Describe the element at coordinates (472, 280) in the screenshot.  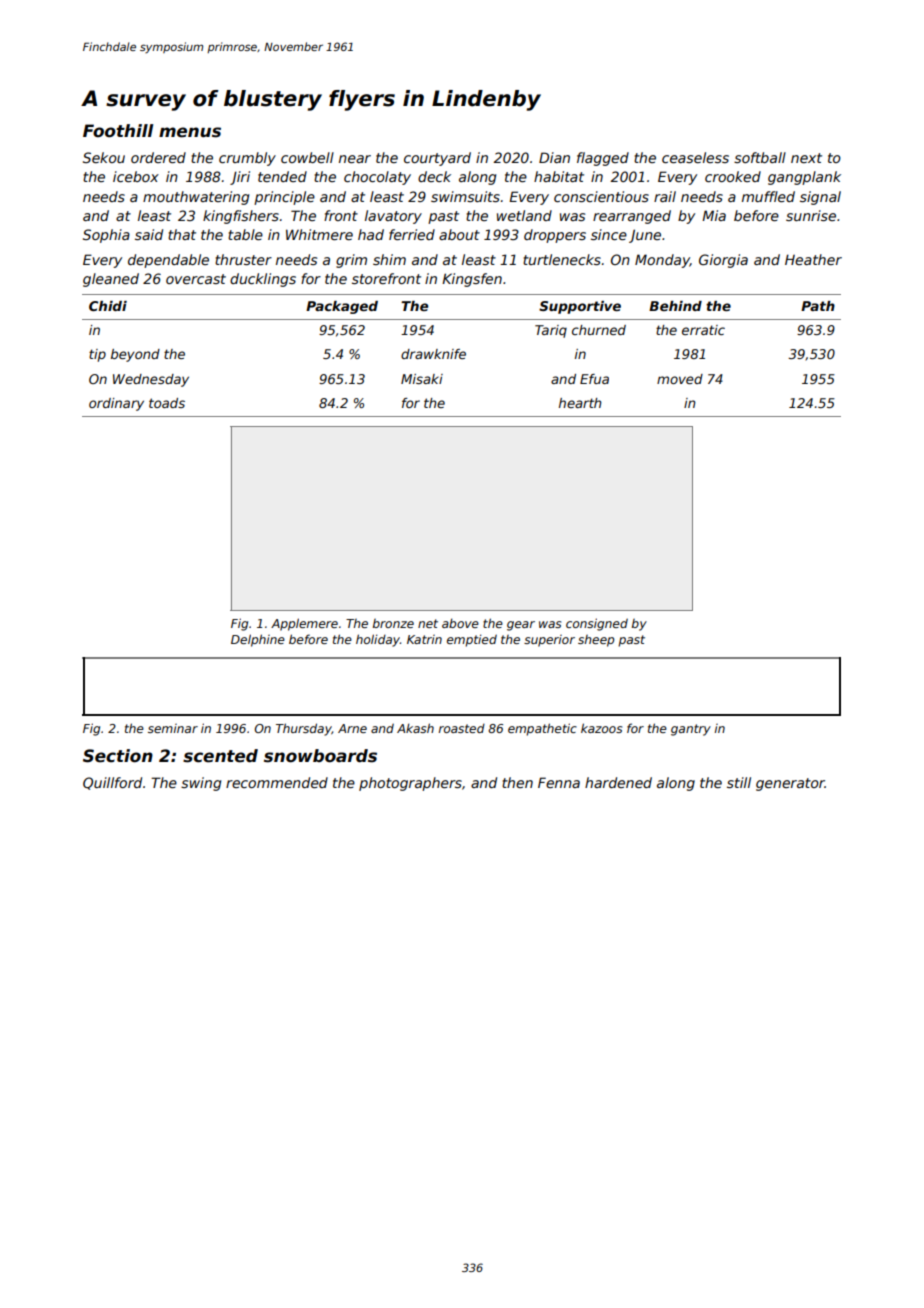
I see `Kingsfen` at that location.
